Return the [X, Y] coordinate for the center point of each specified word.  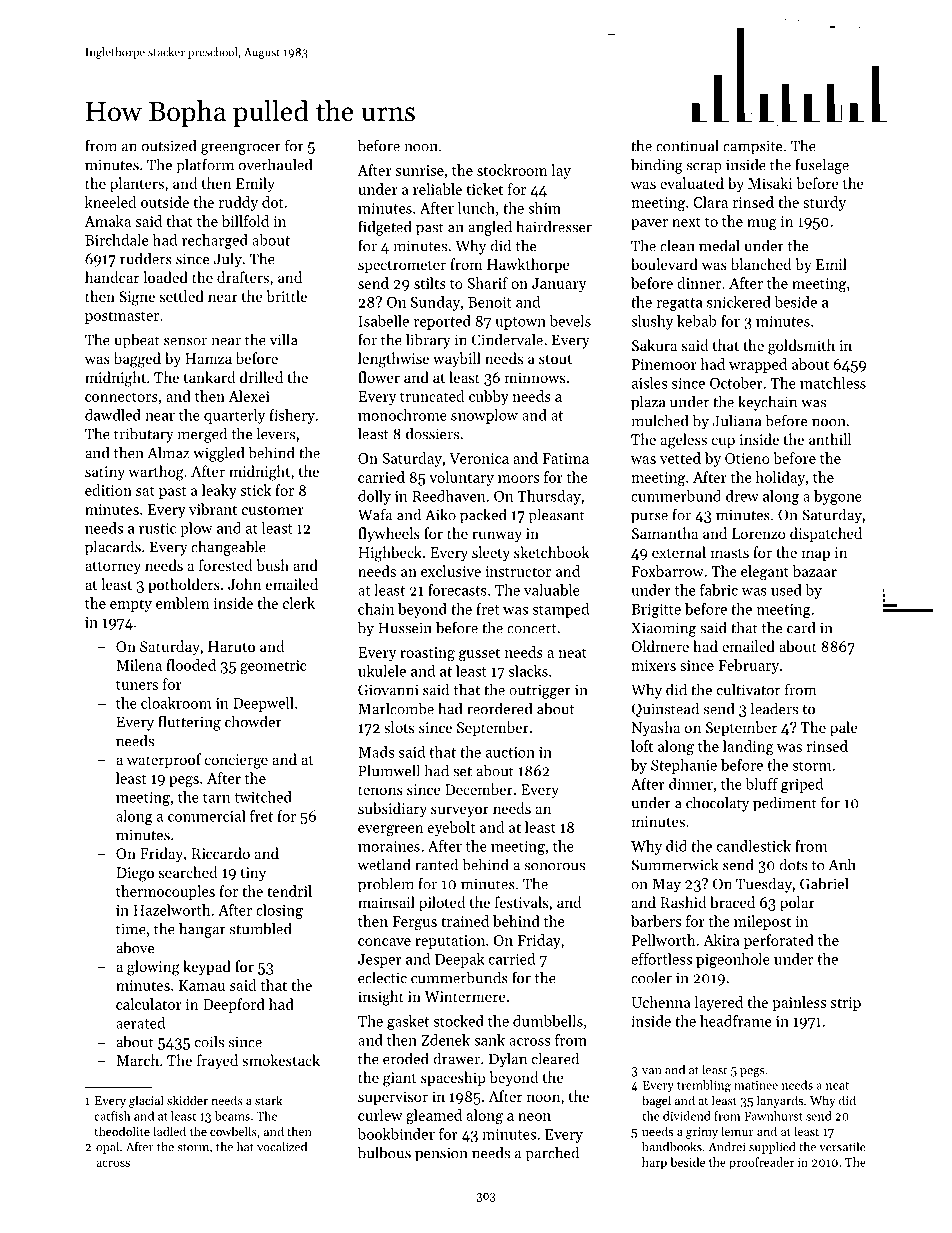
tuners [137, 685]
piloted [442, 903]
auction [510, 752]
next [686, 222]
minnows [535, 377]
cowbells [233, 1131]
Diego [135, 874]
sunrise [420, 170]
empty [131, 605]
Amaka [107, 221]
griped [802, 785]
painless [799, 1003]
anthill [830, 439]
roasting [427, 654]
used [786, 590]
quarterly [234, 416]
